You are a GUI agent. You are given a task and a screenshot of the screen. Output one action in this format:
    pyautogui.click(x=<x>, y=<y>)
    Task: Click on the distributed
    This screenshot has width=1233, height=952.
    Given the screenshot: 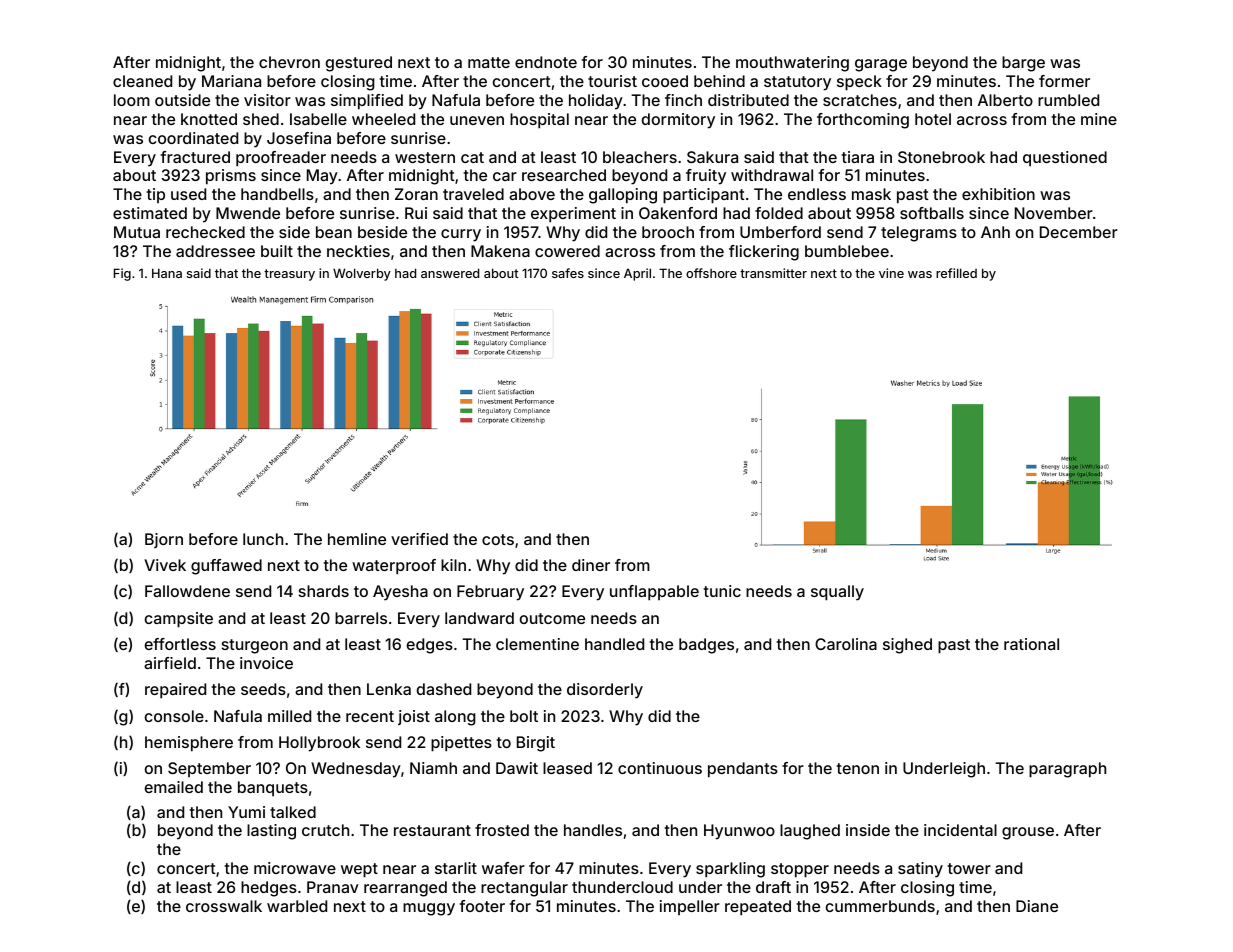 What is the action you would take?
    pyautogui.click(x=748, y=100)
